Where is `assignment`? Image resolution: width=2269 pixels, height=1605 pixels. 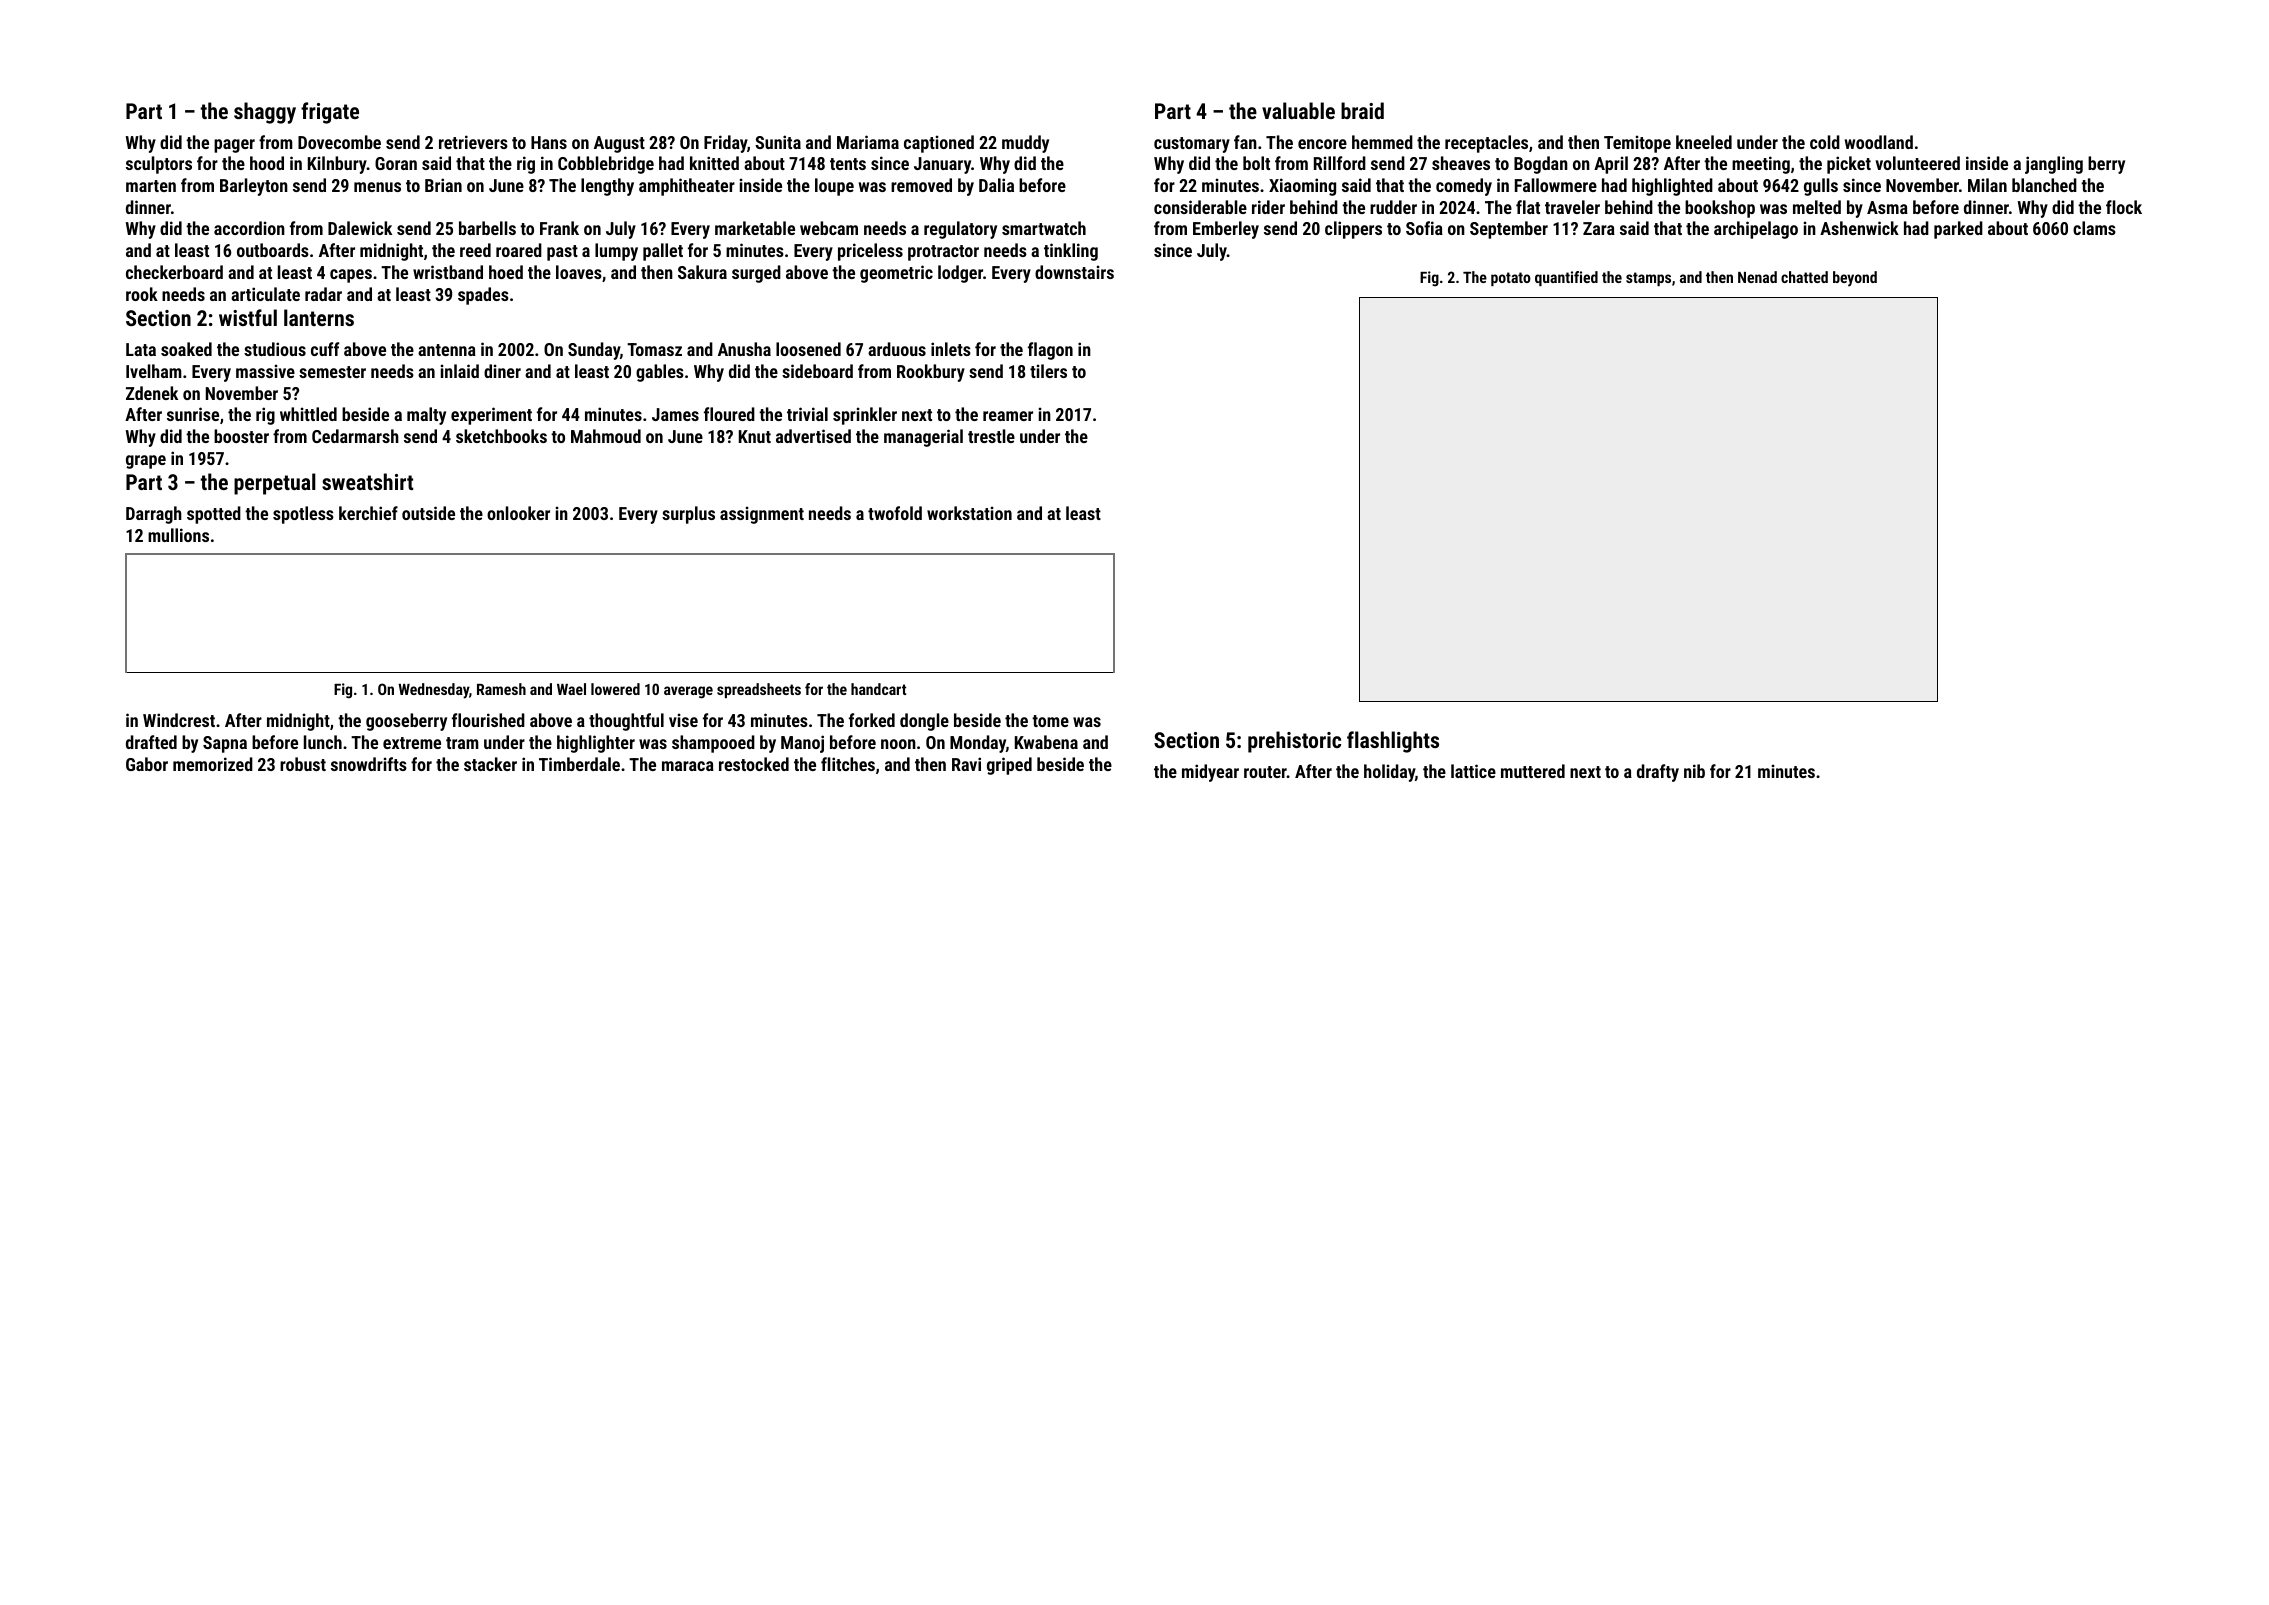
assignment is located at coordinates (762, 515).
